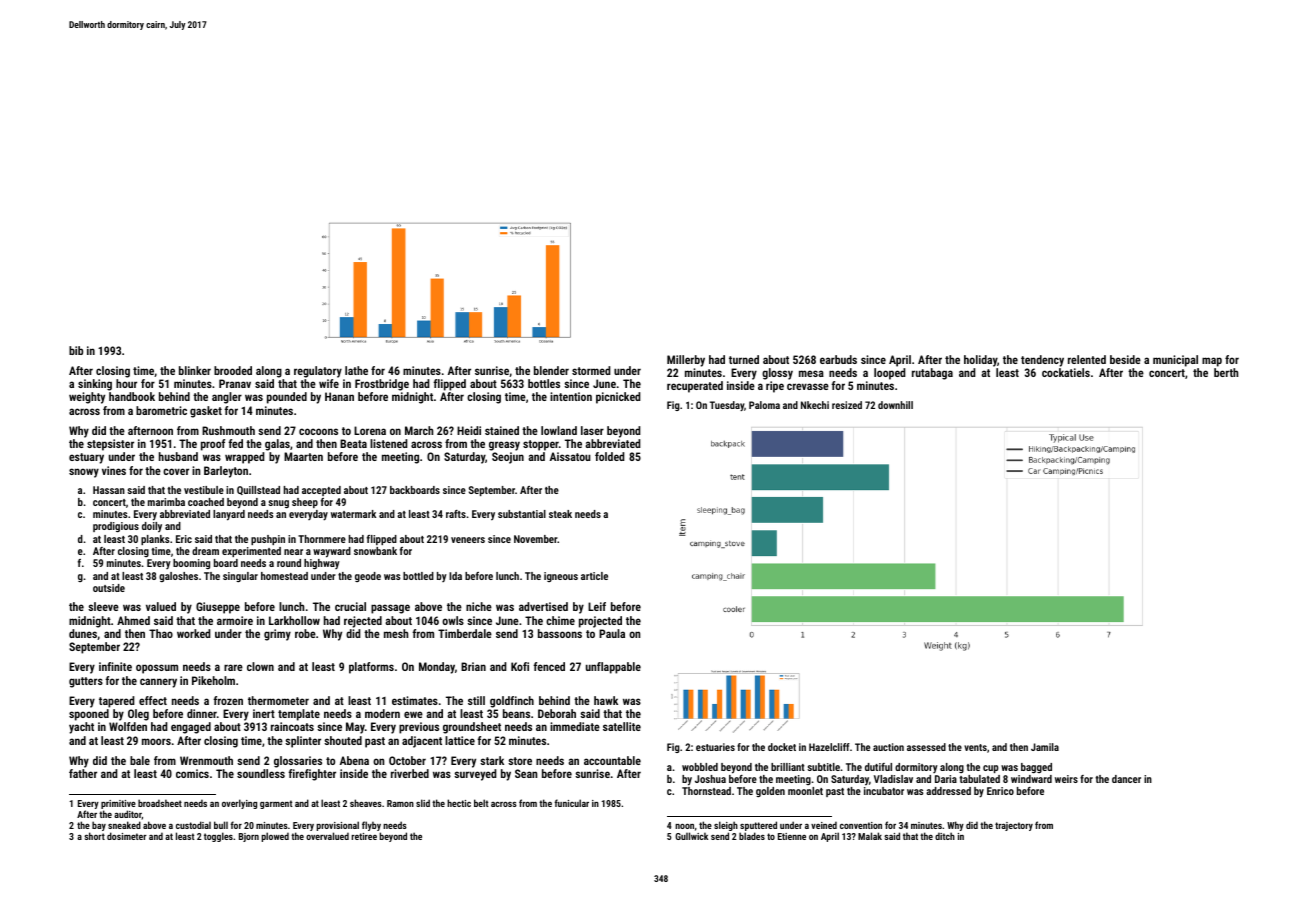 This document has width=1308, height=924. I want to click on raincoats, so click(292, 726).
